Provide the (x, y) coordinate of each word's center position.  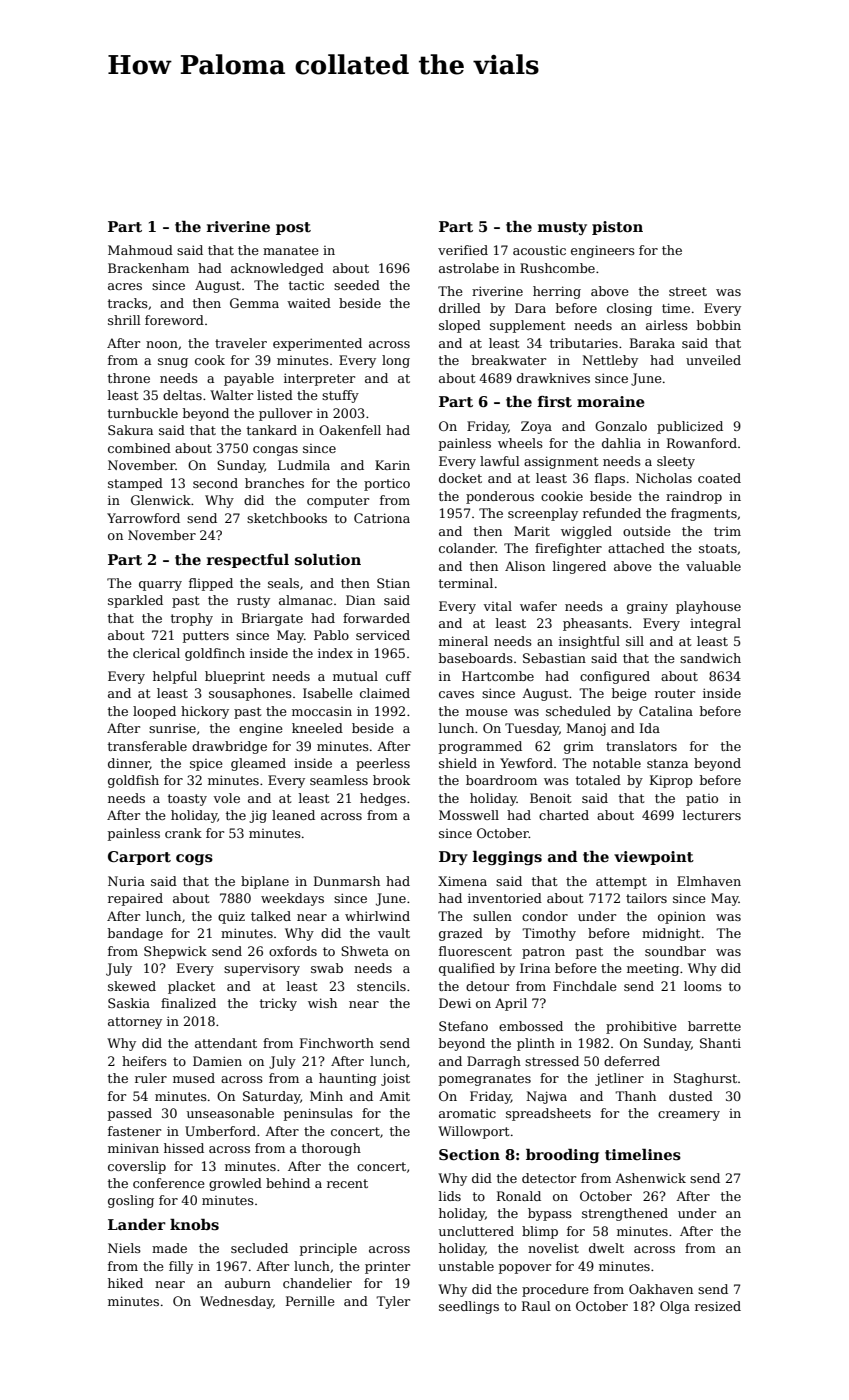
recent (347, 1183)
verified (463, 250)
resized (718, 1306)
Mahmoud (140, 250)
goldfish (133, 781)
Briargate (272, 619)
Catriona (382, 518)
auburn (248, 1283)
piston (617, 228)
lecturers (712, 815)
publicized (690, 427)
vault (394, 933)
